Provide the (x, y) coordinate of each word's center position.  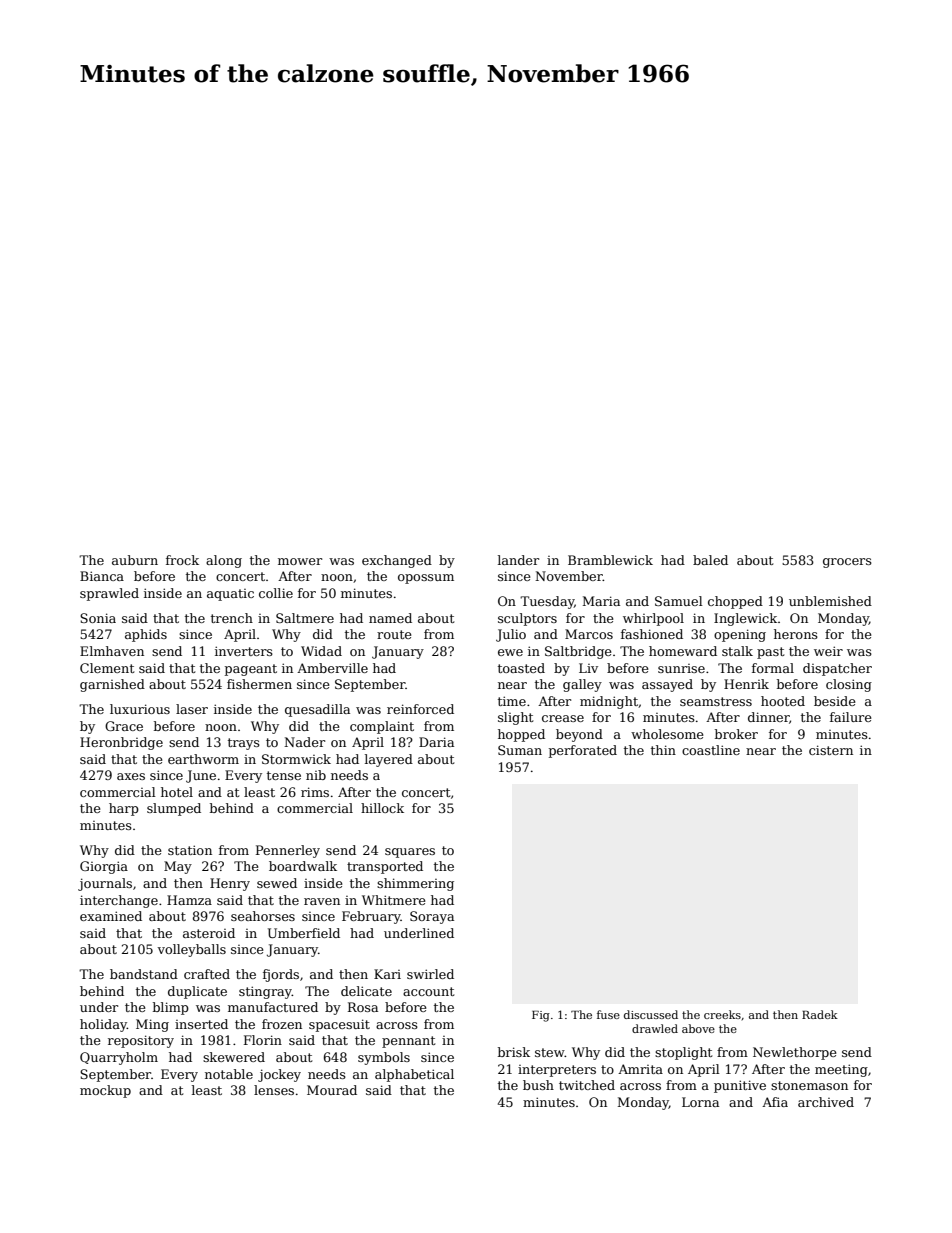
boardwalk (303, 866)
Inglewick (745, 619)
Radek (820, 1014)
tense (284, 775)
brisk (514, 1052)
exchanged (397, 561)
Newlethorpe (795, 1053)
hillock (382, 808)
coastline (711, 750)
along (224, 561)
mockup (105, 1091)
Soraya (432, 917)
